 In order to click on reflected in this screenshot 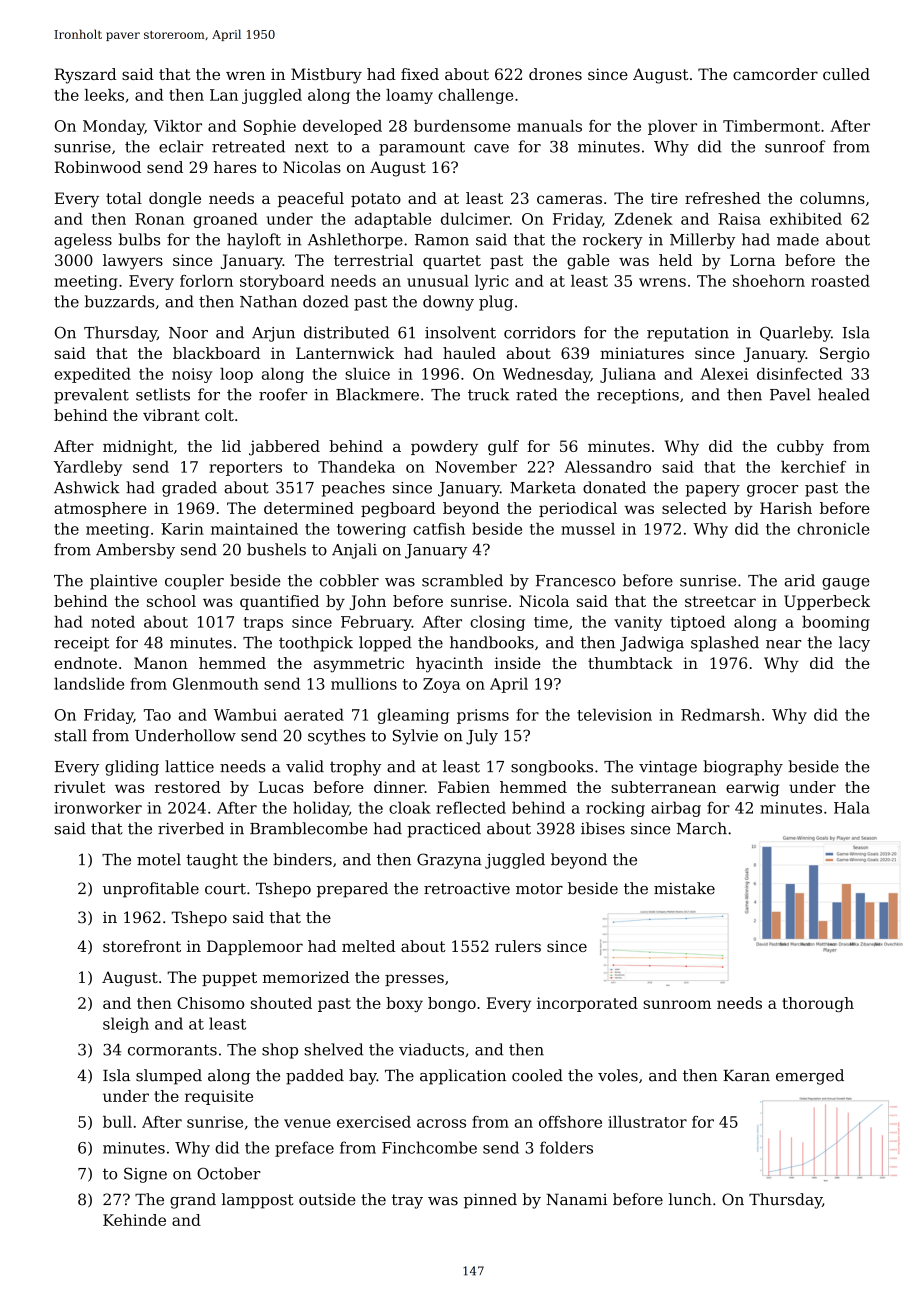, I will do `click(471, 807)`.
